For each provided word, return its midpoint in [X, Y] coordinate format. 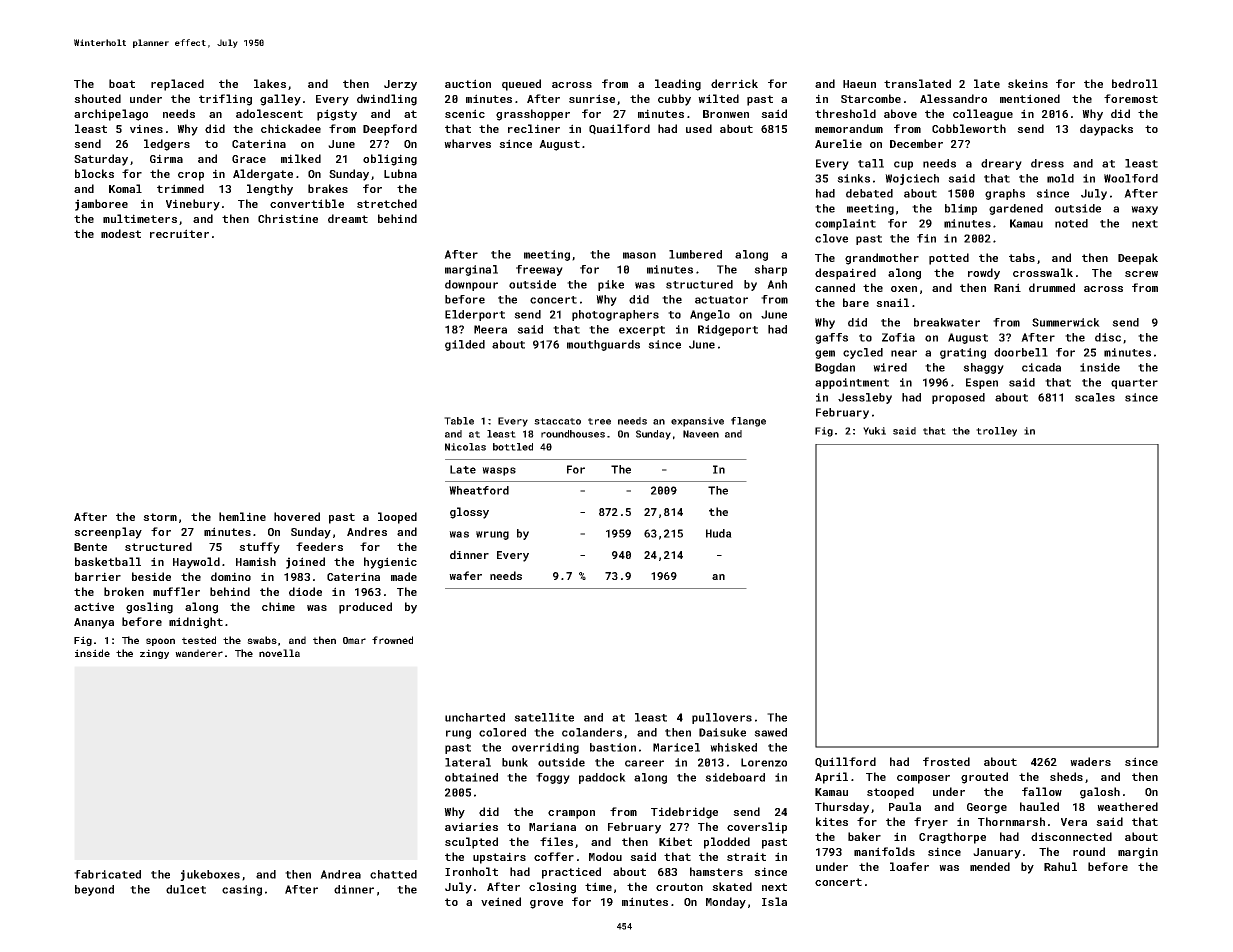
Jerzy [400, 85]
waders [1090, 761]
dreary [1001, 164]
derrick [734, 83]
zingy [154, 654]
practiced [571, 873]
